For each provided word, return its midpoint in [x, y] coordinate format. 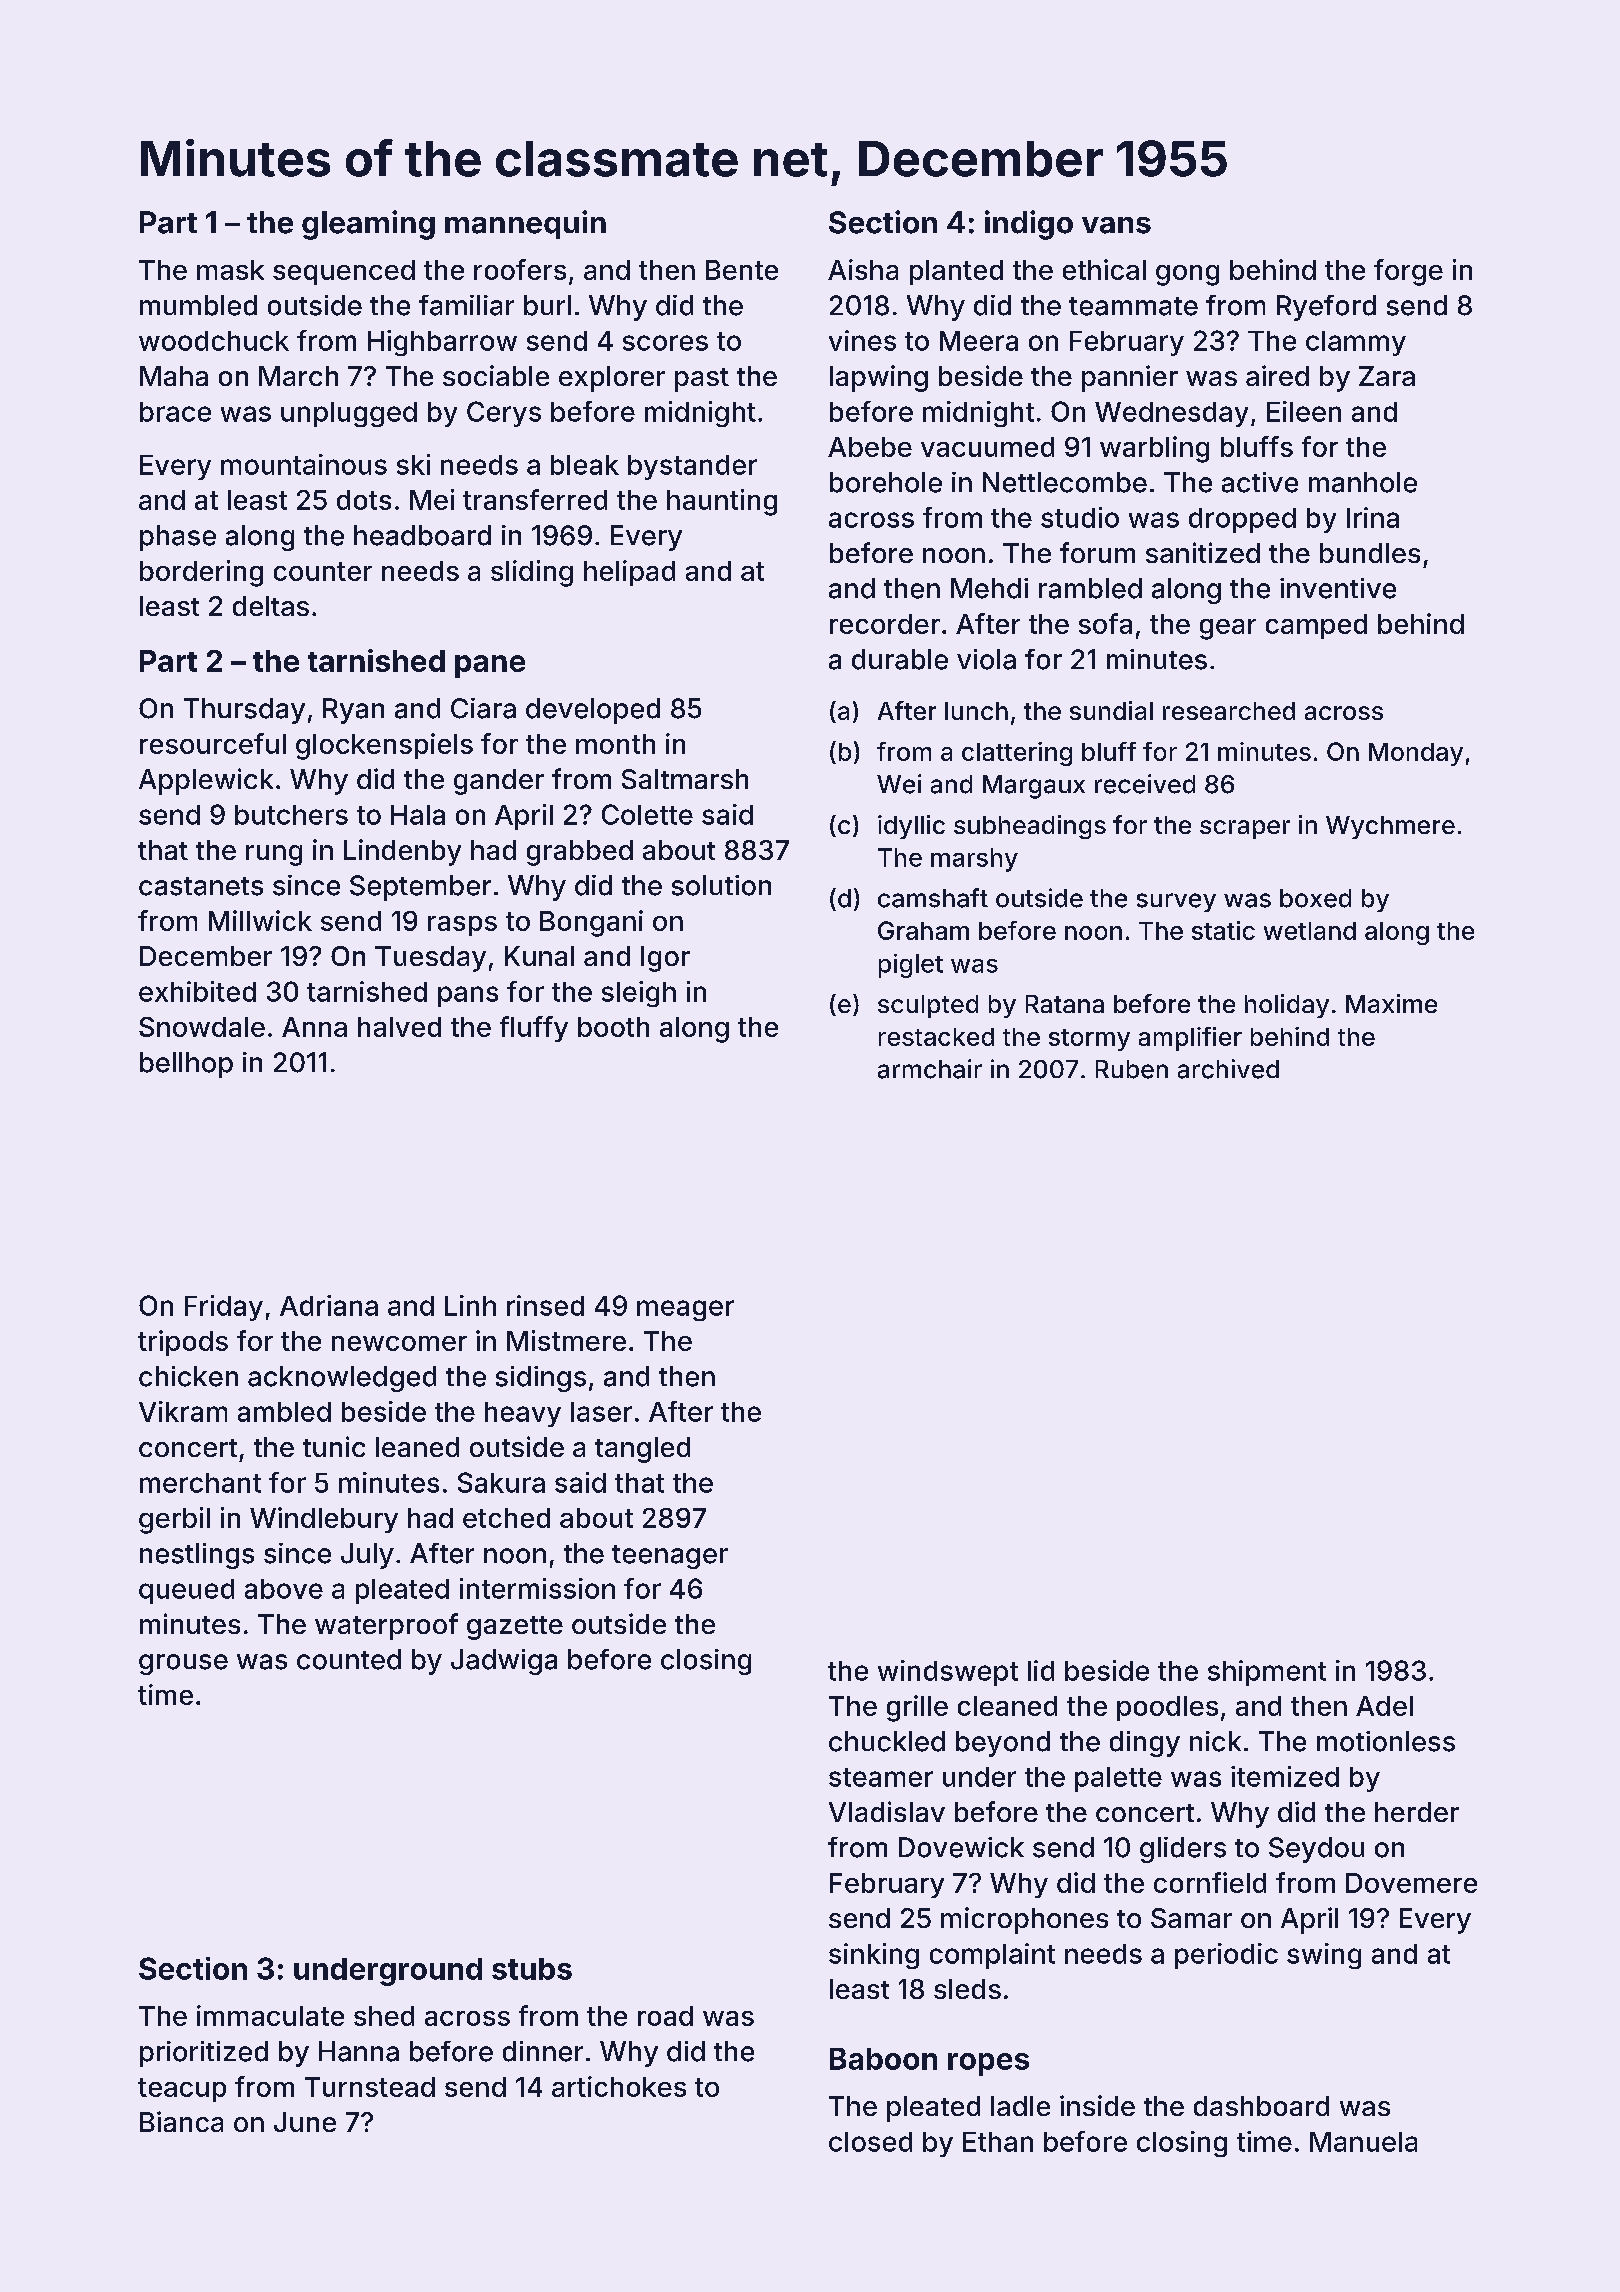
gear [1228, 629]
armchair [930, 1069]
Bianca [181, 2121]
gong [1187, 275]
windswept [948, 1673]
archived [1228, 1069]
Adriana [329, 1305]
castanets [201, 886]
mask [230, 270]
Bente [742, 270]
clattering [1017, 754]
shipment [1267, 1673]
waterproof [386, 1626]
